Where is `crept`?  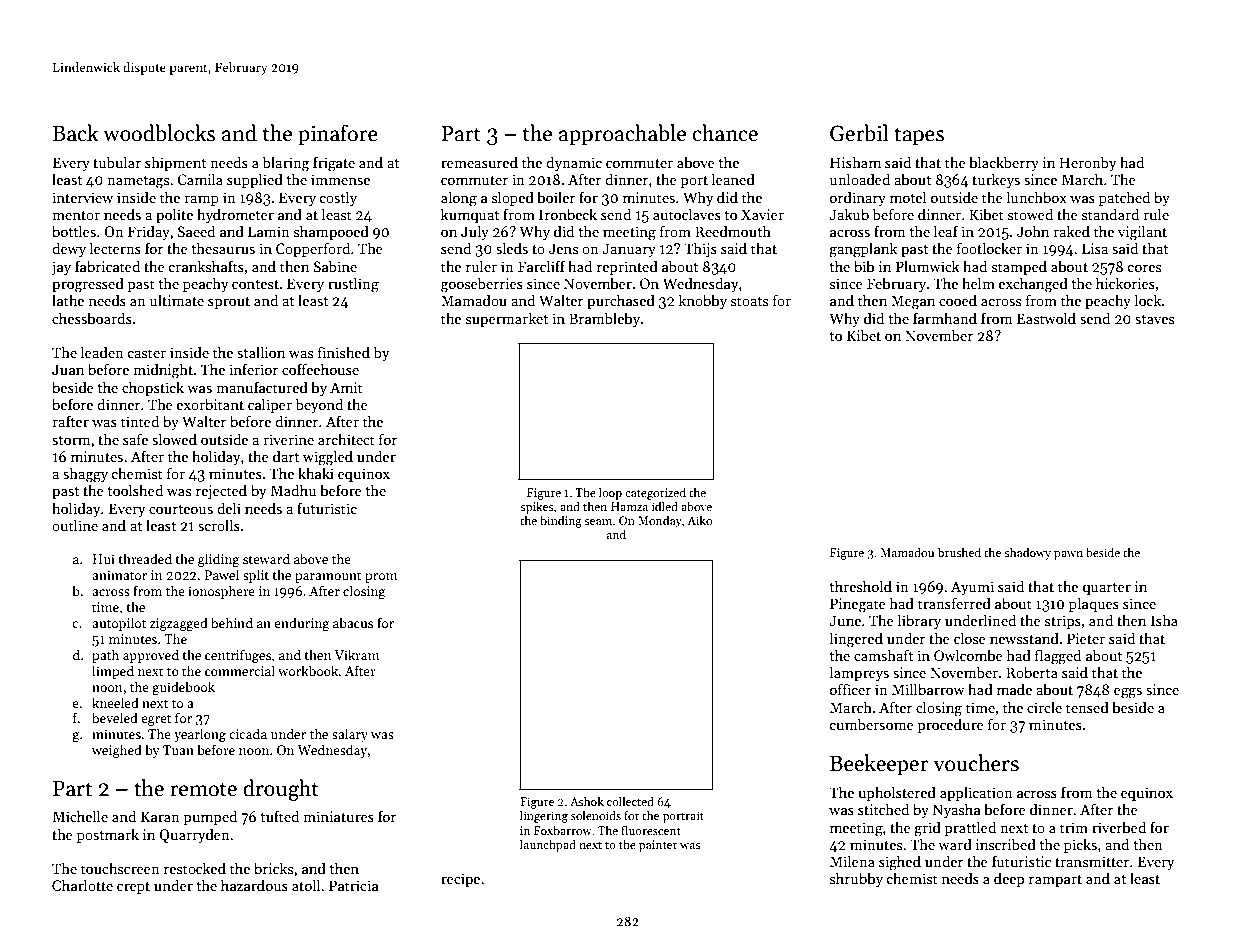
crept is located at coordinates (133, 888).
